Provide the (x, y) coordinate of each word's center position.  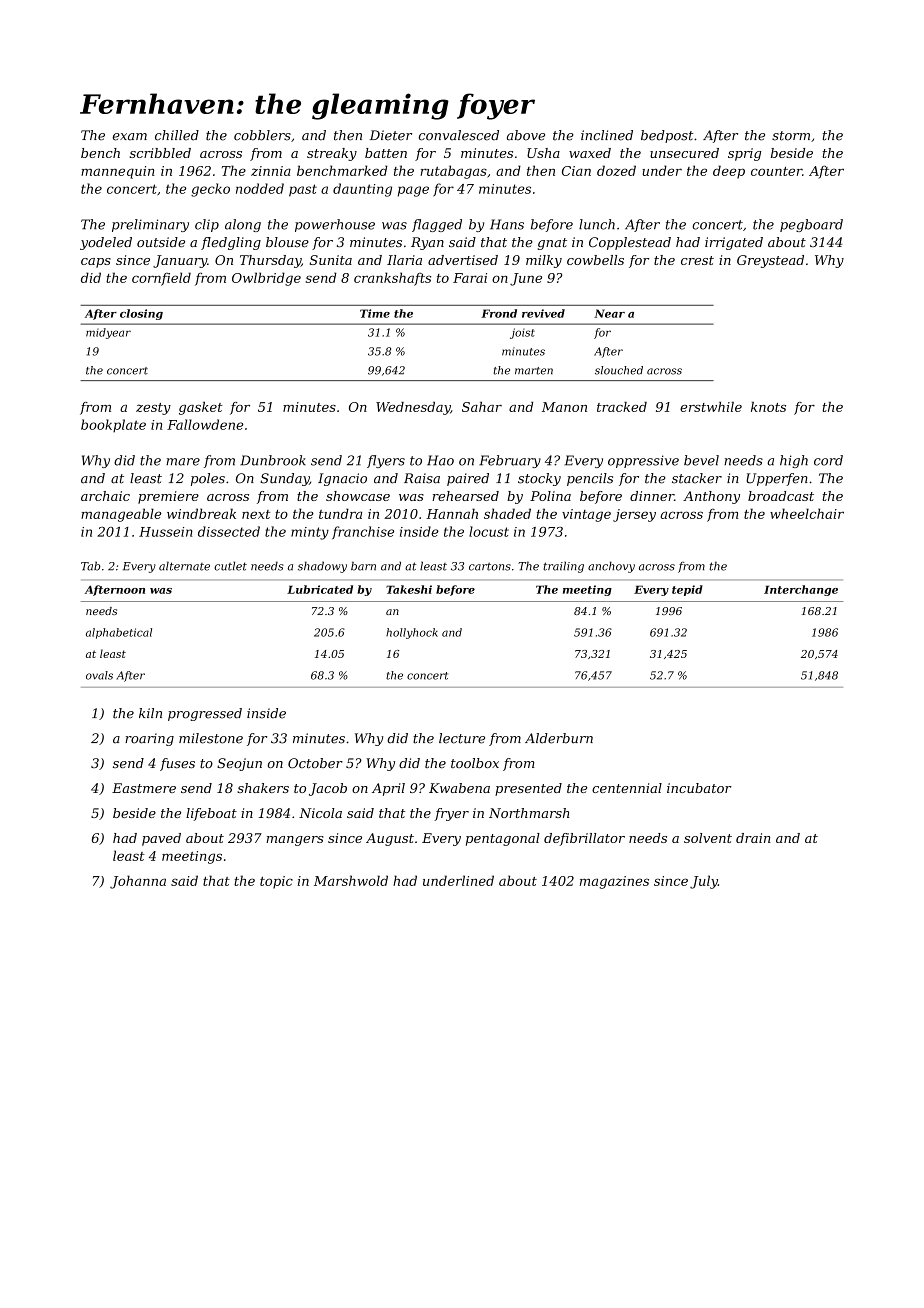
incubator (699, 788)
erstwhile (711, 407)
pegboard (811, 225)
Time (375, 313)
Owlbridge (266, 279)
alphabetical (119, 633)
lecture (462, 738)
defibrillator (584, 839)
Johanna (138, 882)
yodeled (106, 243)
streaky (332, 154)
